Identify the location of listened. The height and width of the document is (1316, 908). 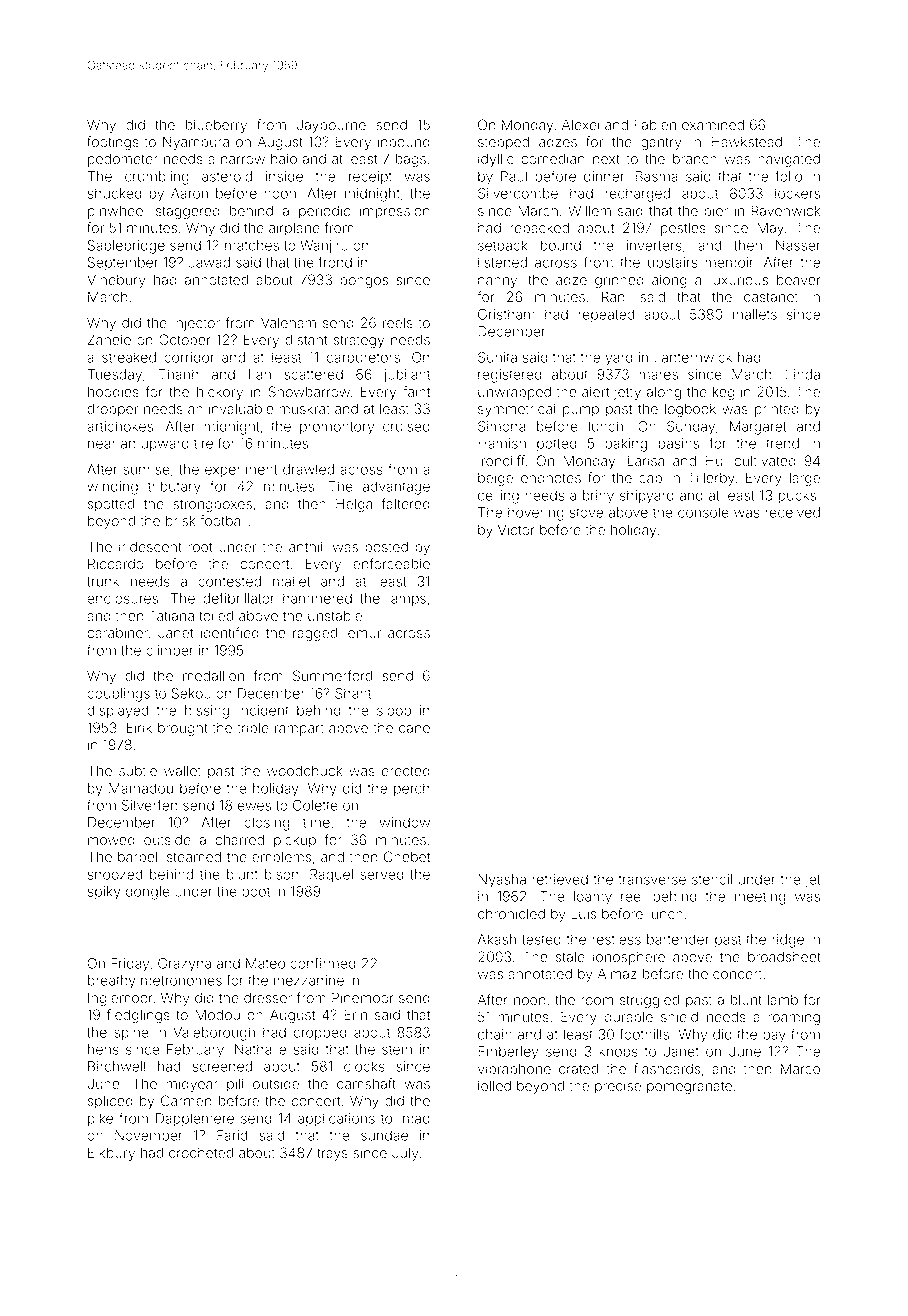
(502, 262).
